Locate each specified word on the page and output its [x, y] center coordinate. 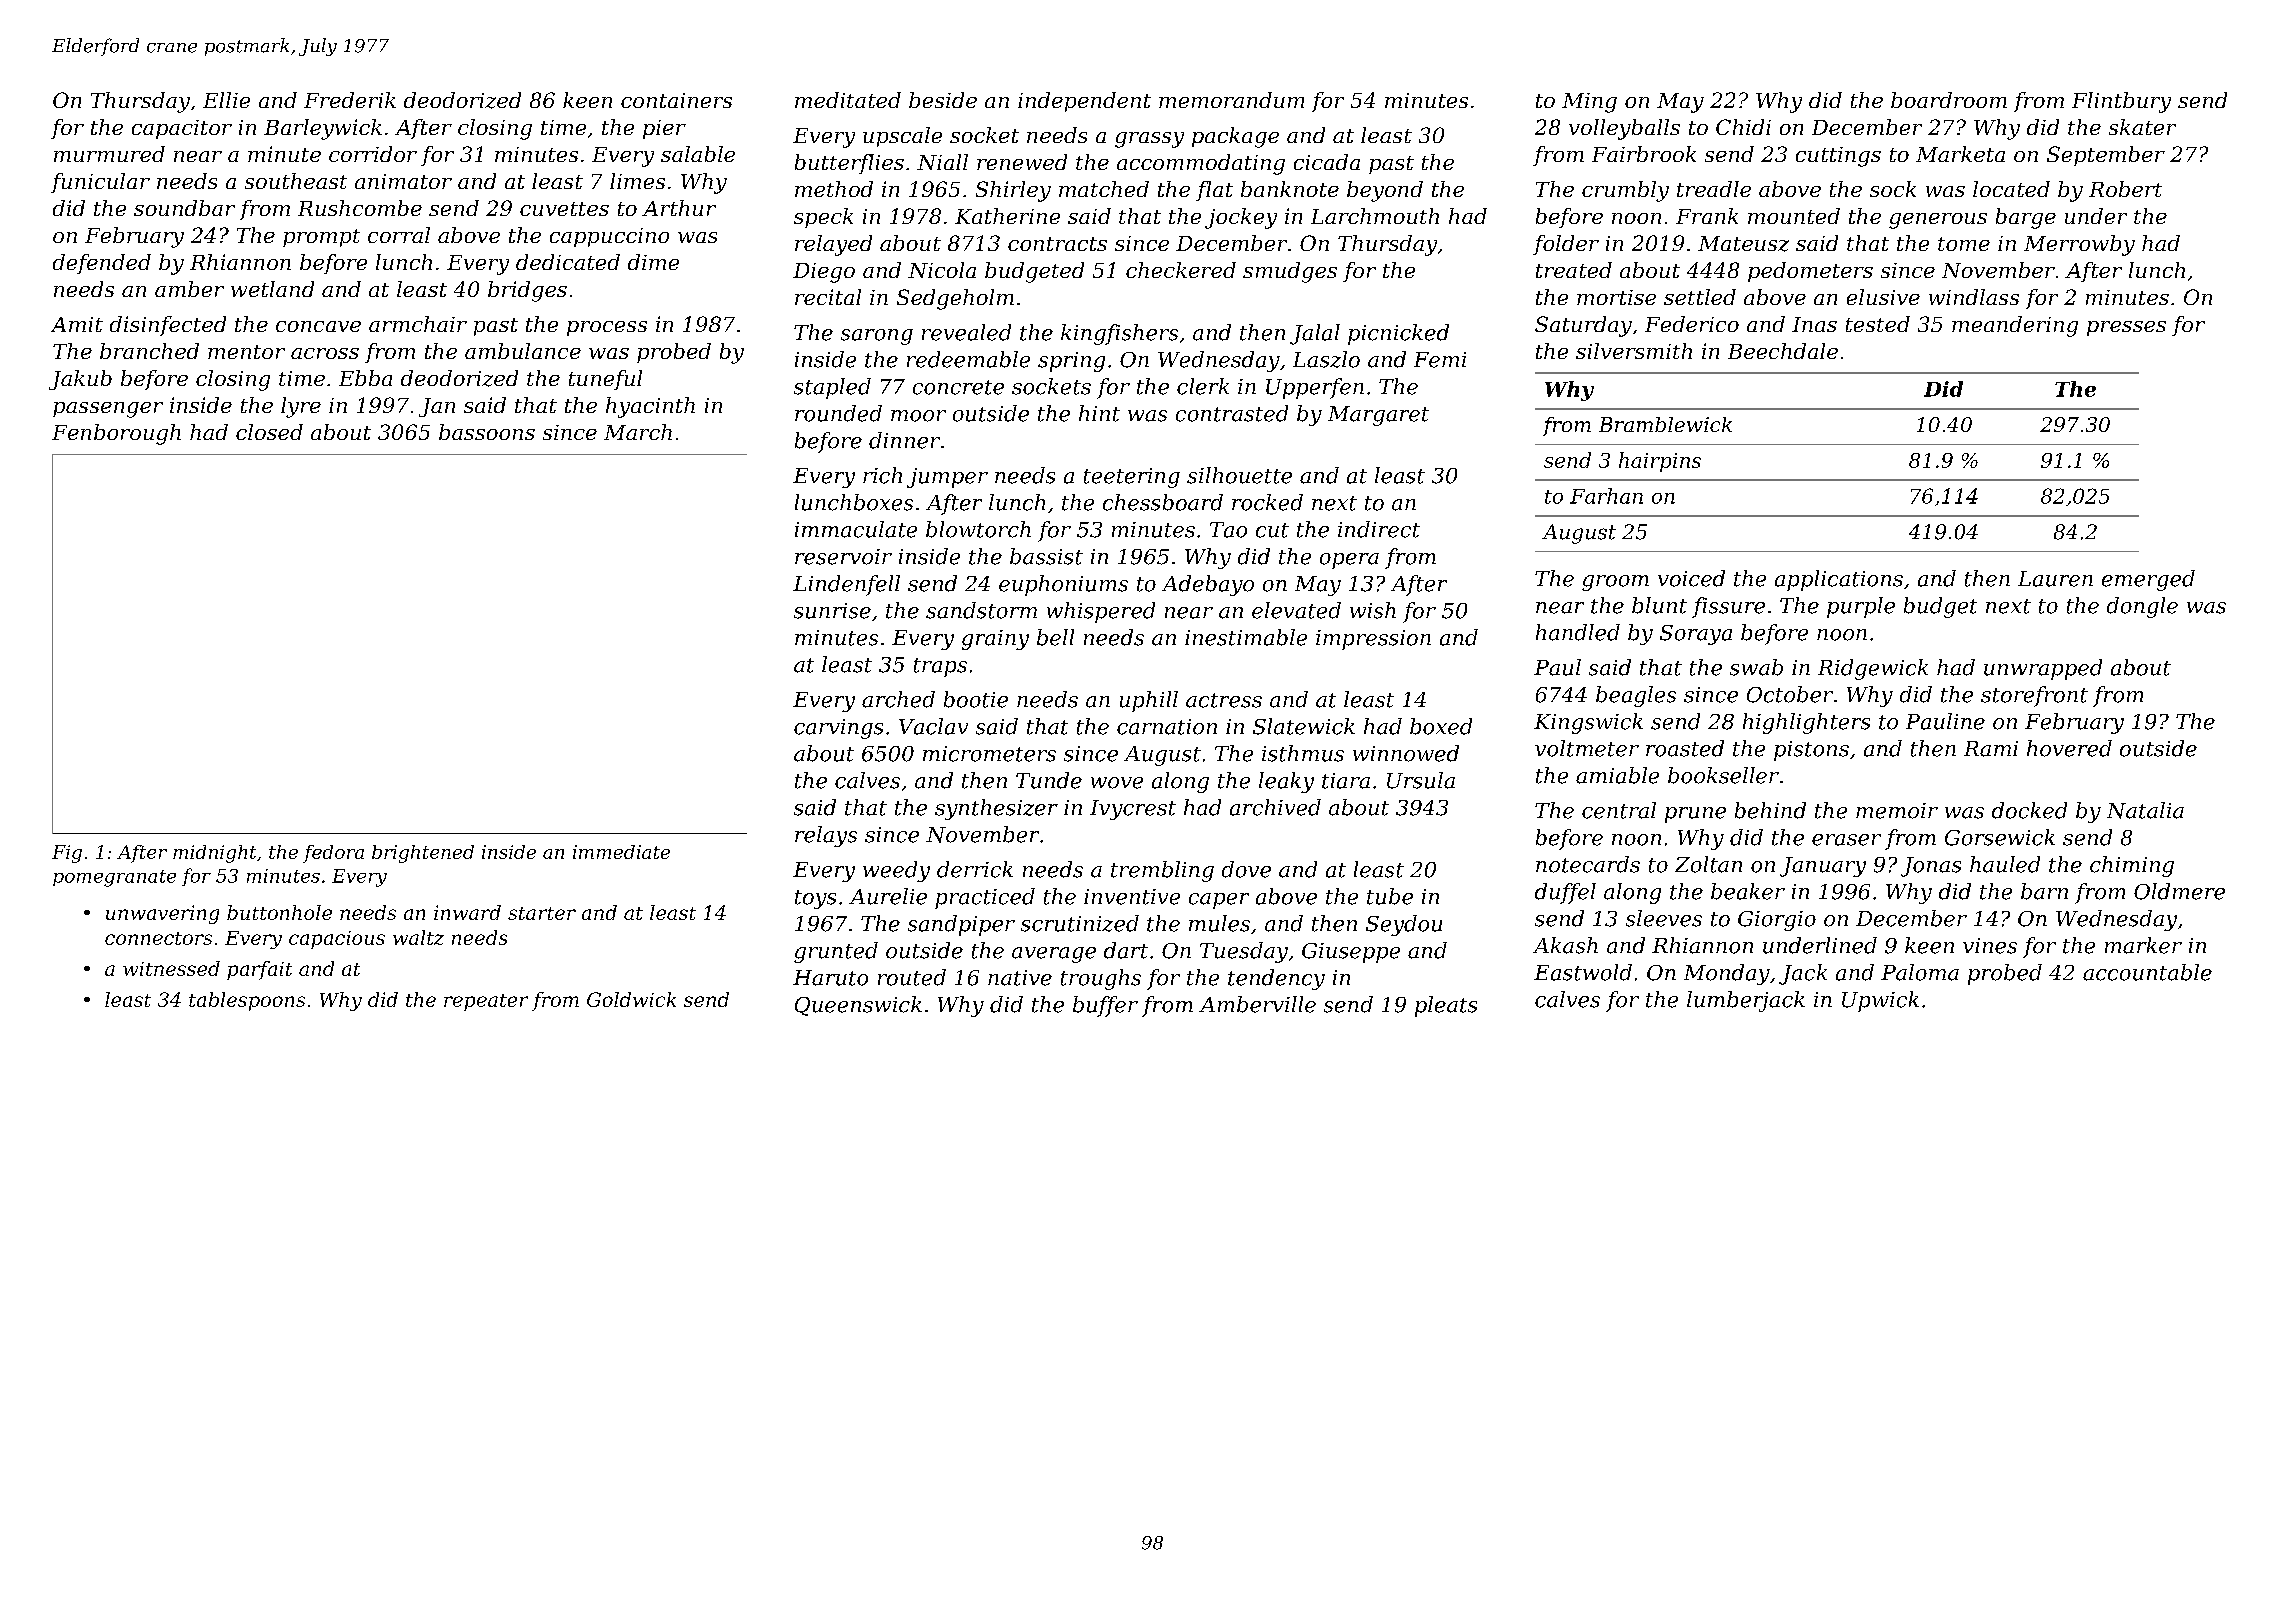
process [607, 328]
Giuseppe [1351, 953]
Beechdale [1783, 351]
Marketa [1960, 154]
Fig [67, 854]
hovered [2069, 748]
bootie [976, 699]
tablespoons [247, 1001]
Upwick [1880, 1001]
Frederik [350, 100]
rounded [838, 413]
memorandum [1231, 100]
